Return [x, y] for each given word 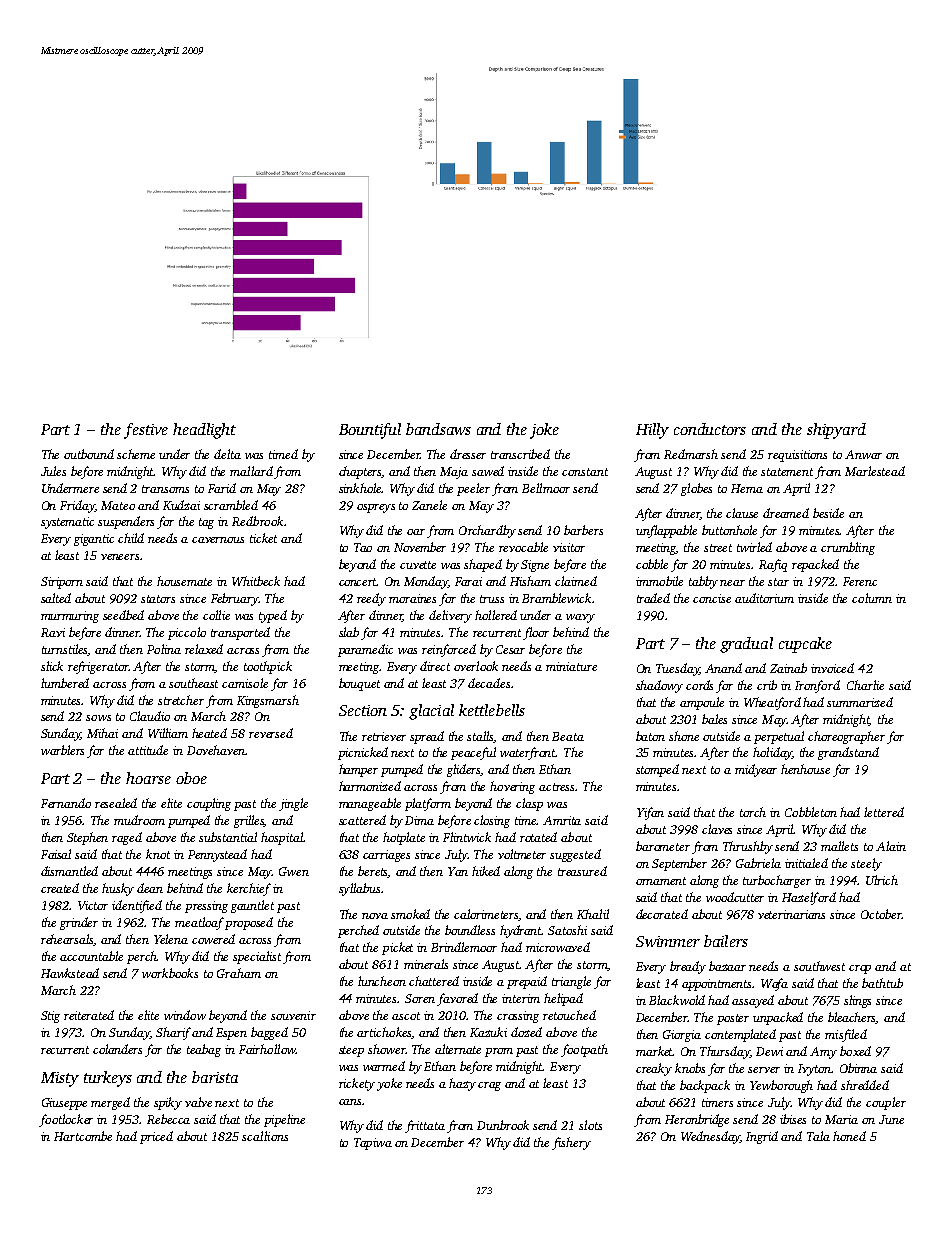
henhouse [805, 769]
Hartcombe [83, 1136]
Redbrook [257, 521]
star [778, 582]
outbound [89, 454]
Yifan [650, 813]
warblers [62, 750]
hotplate [404, 838]
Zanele [429, 505]
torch [753, 812]
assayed [753, 1001]
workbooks [170, 973]
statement [787, 472]
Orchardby [487, 531]
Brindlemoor [464, 947]
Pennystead [217, 855]
